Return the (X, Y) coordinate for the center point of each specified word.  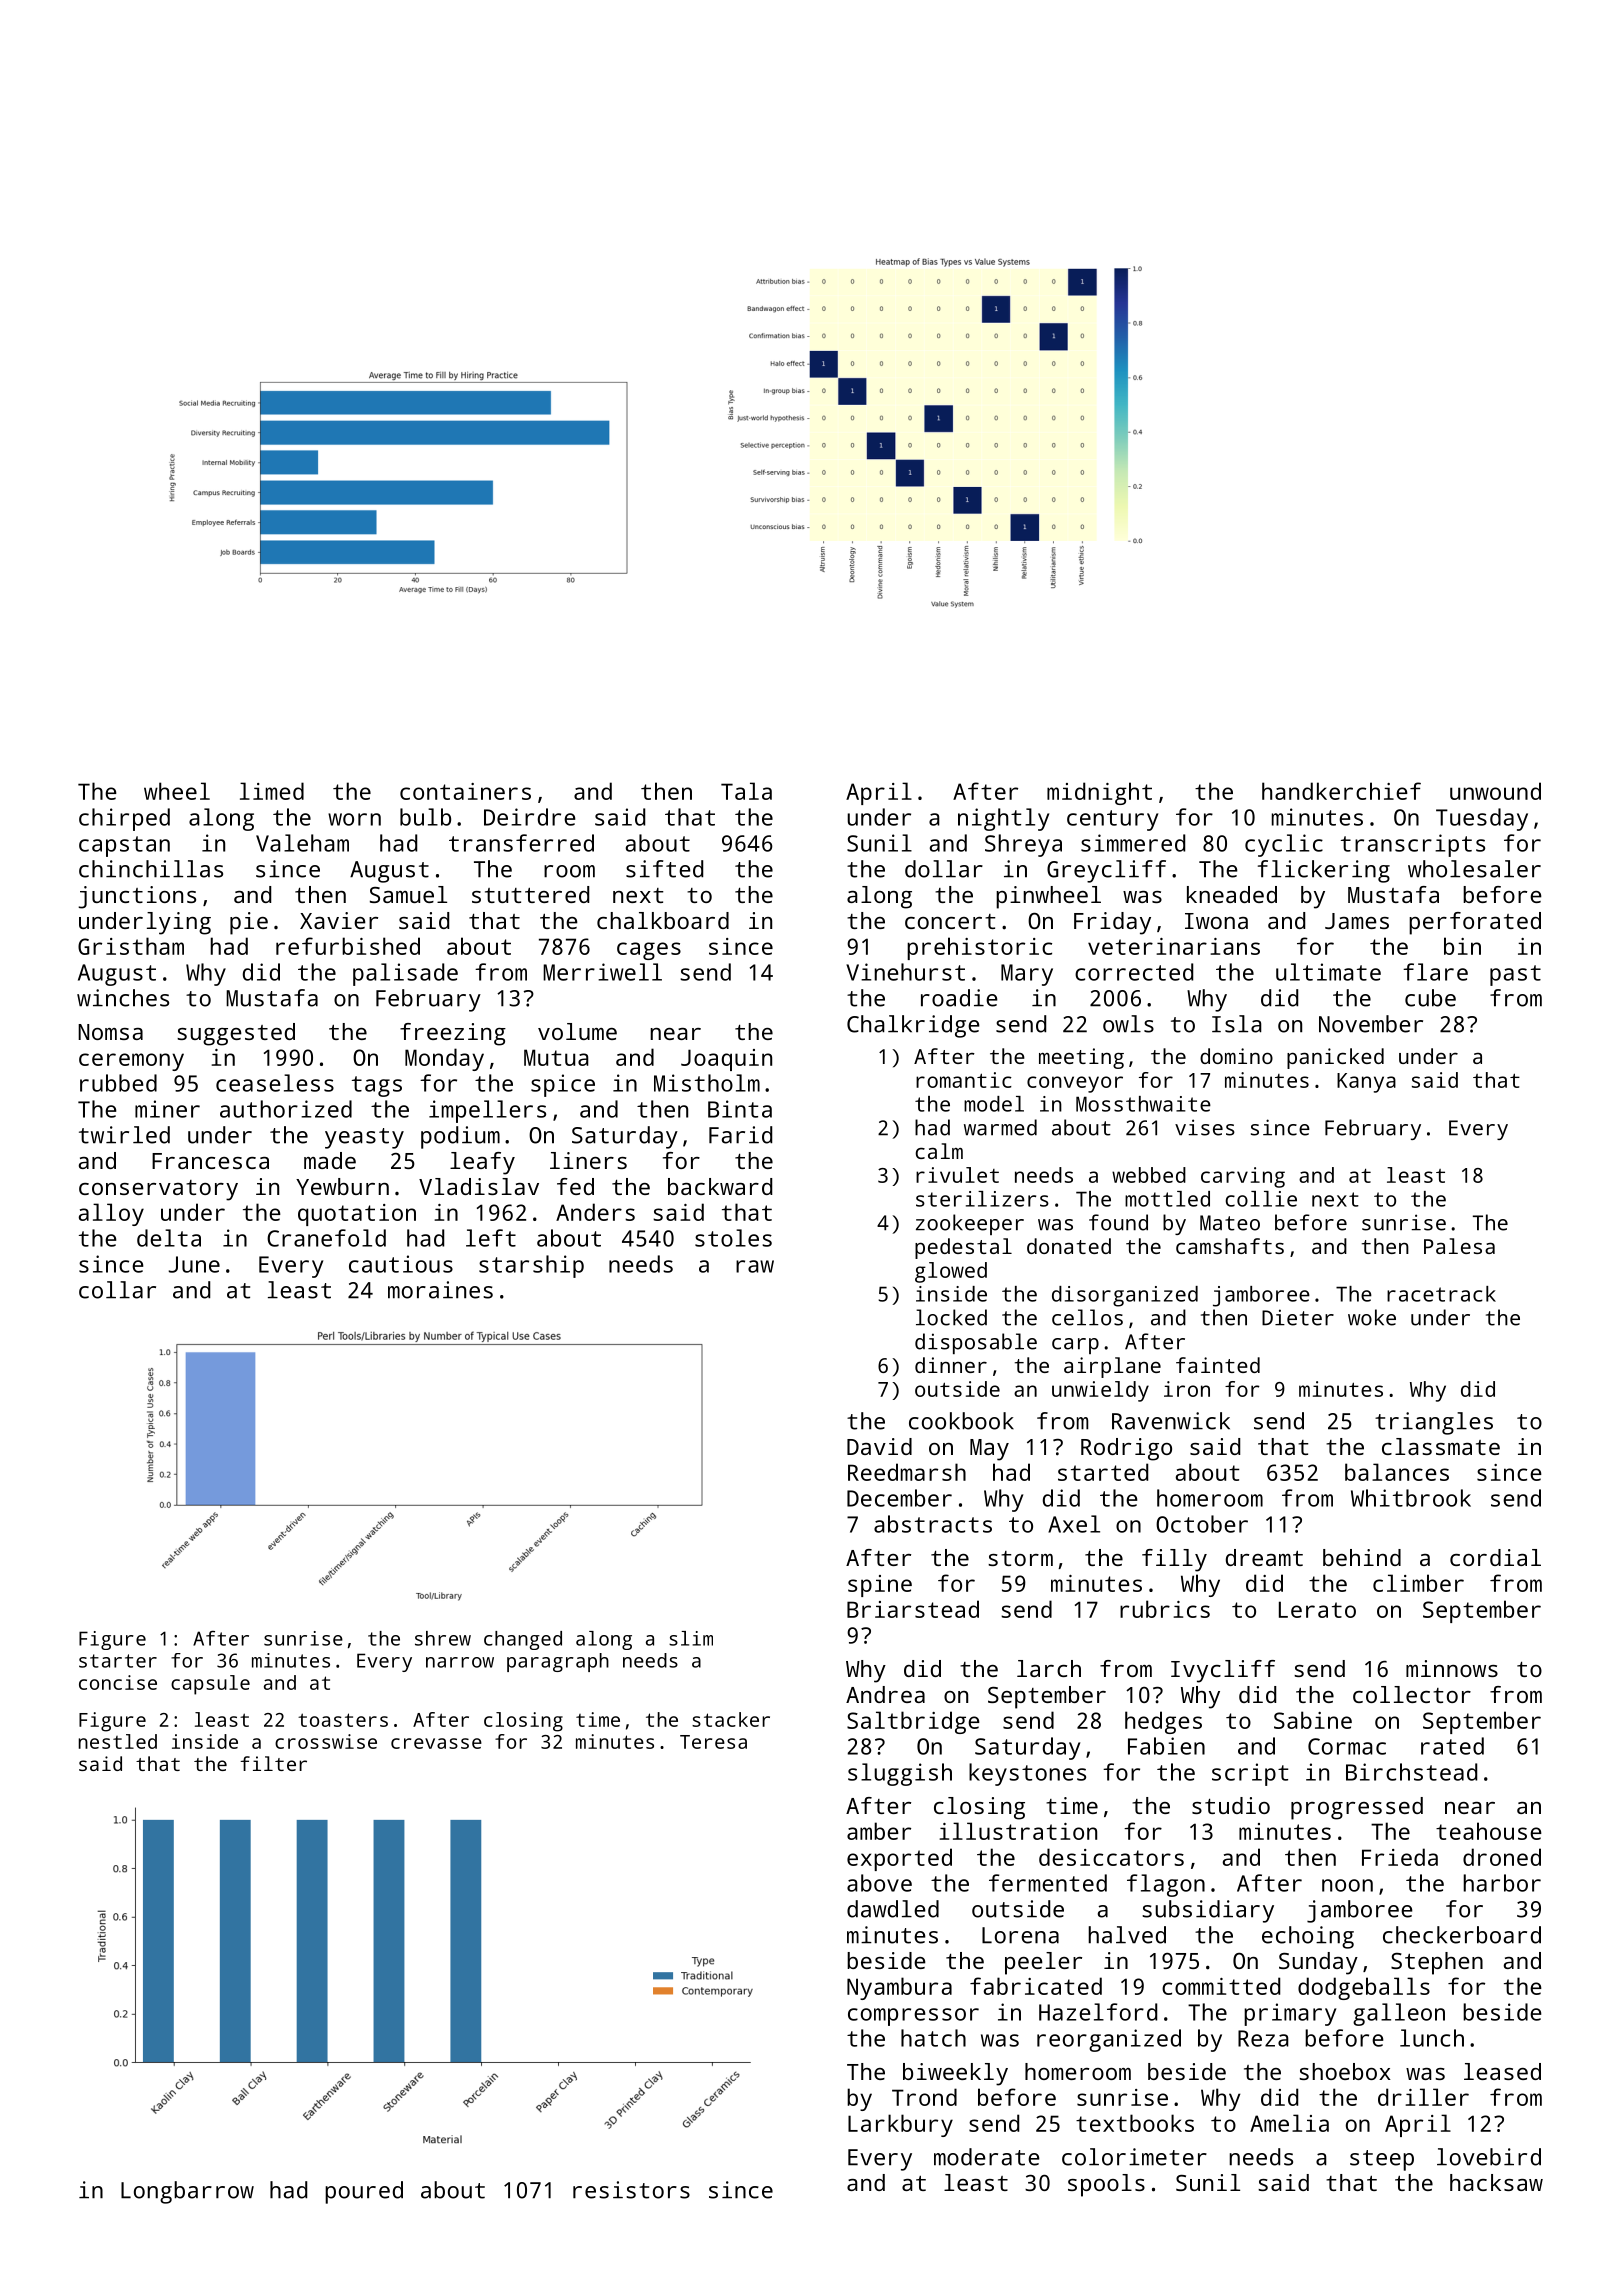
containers (465, 791)
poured (364, 2192)
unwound (1495, 791)
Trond (924, 2097)
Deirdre (529, 817)
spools (1106, 2185)
